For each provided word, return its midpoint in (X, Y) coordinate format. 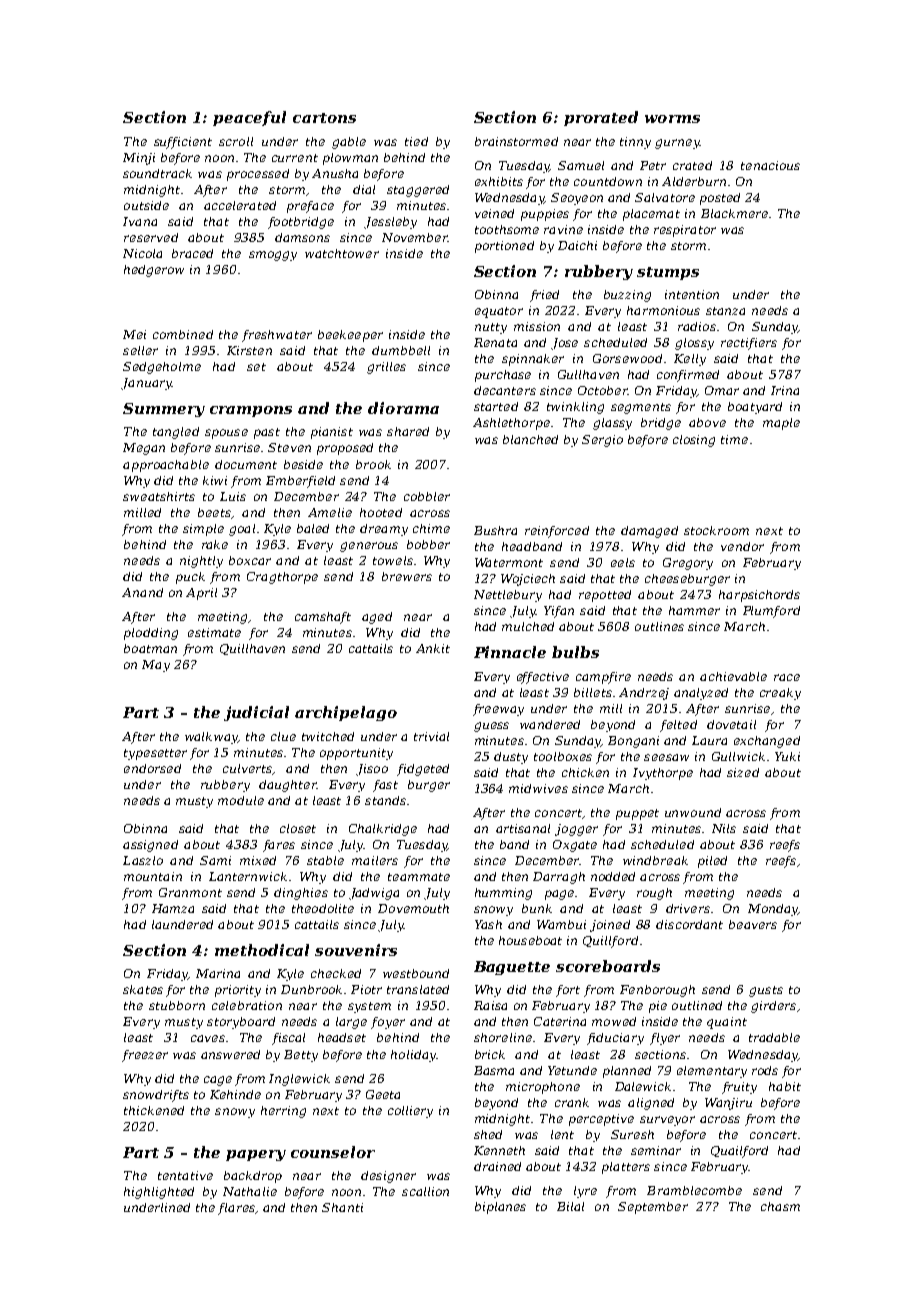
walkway (211, 738)
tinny (635, 143)
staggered (418, 191)
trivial (431, 736)
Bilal (570, 1206)
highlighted (159, 1193)
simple (203, 530)
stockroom (716, 530)
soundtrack (157, 173)
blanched (530, 439)
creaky (780, 694)
